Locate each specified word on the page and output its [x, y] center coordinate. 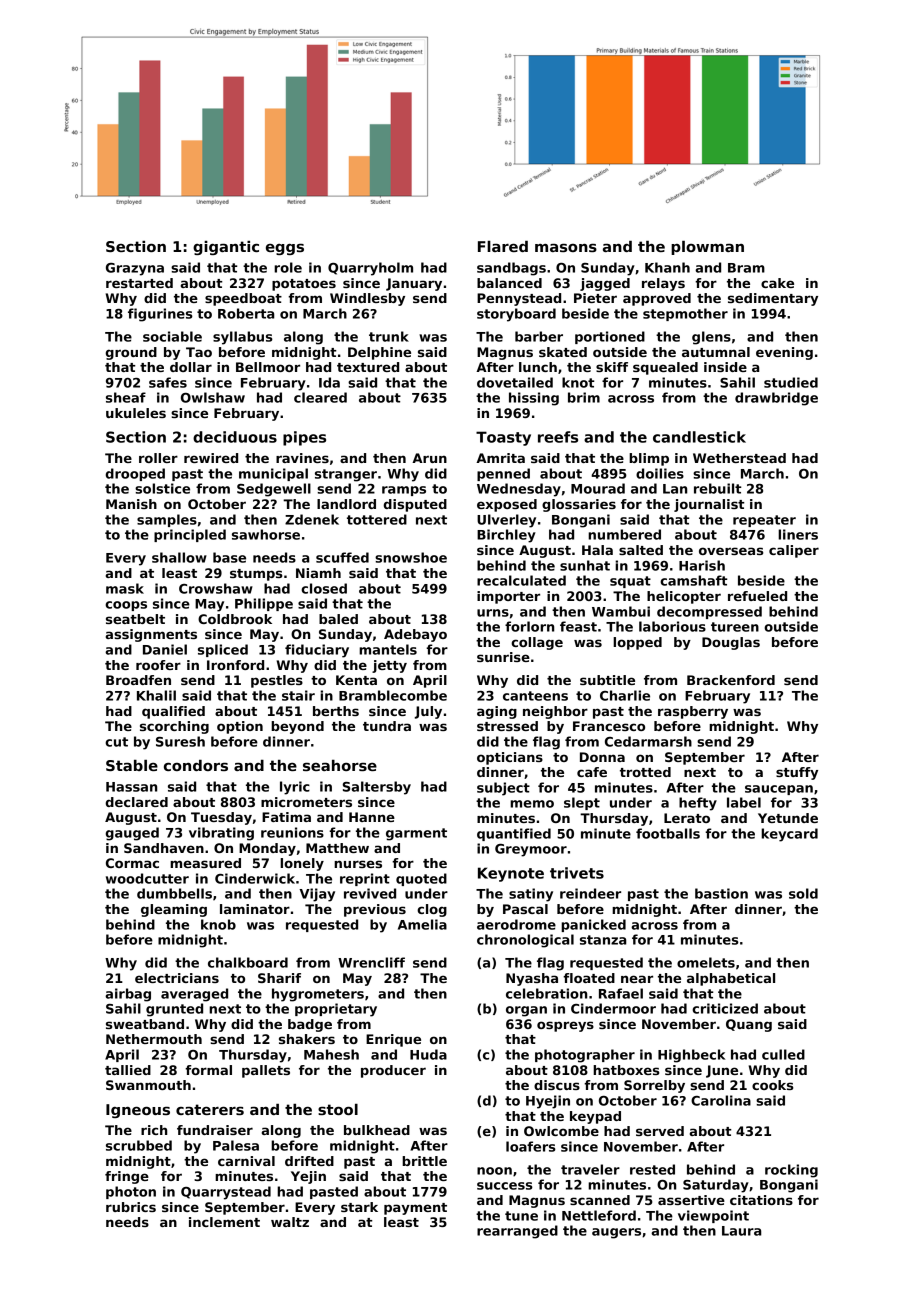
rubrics [131, 1207]
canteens [535, 696]
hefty [698, 804]
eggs [285, 249]
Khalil [156, 695]
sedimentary [773, 299]
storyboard [516, 315]
